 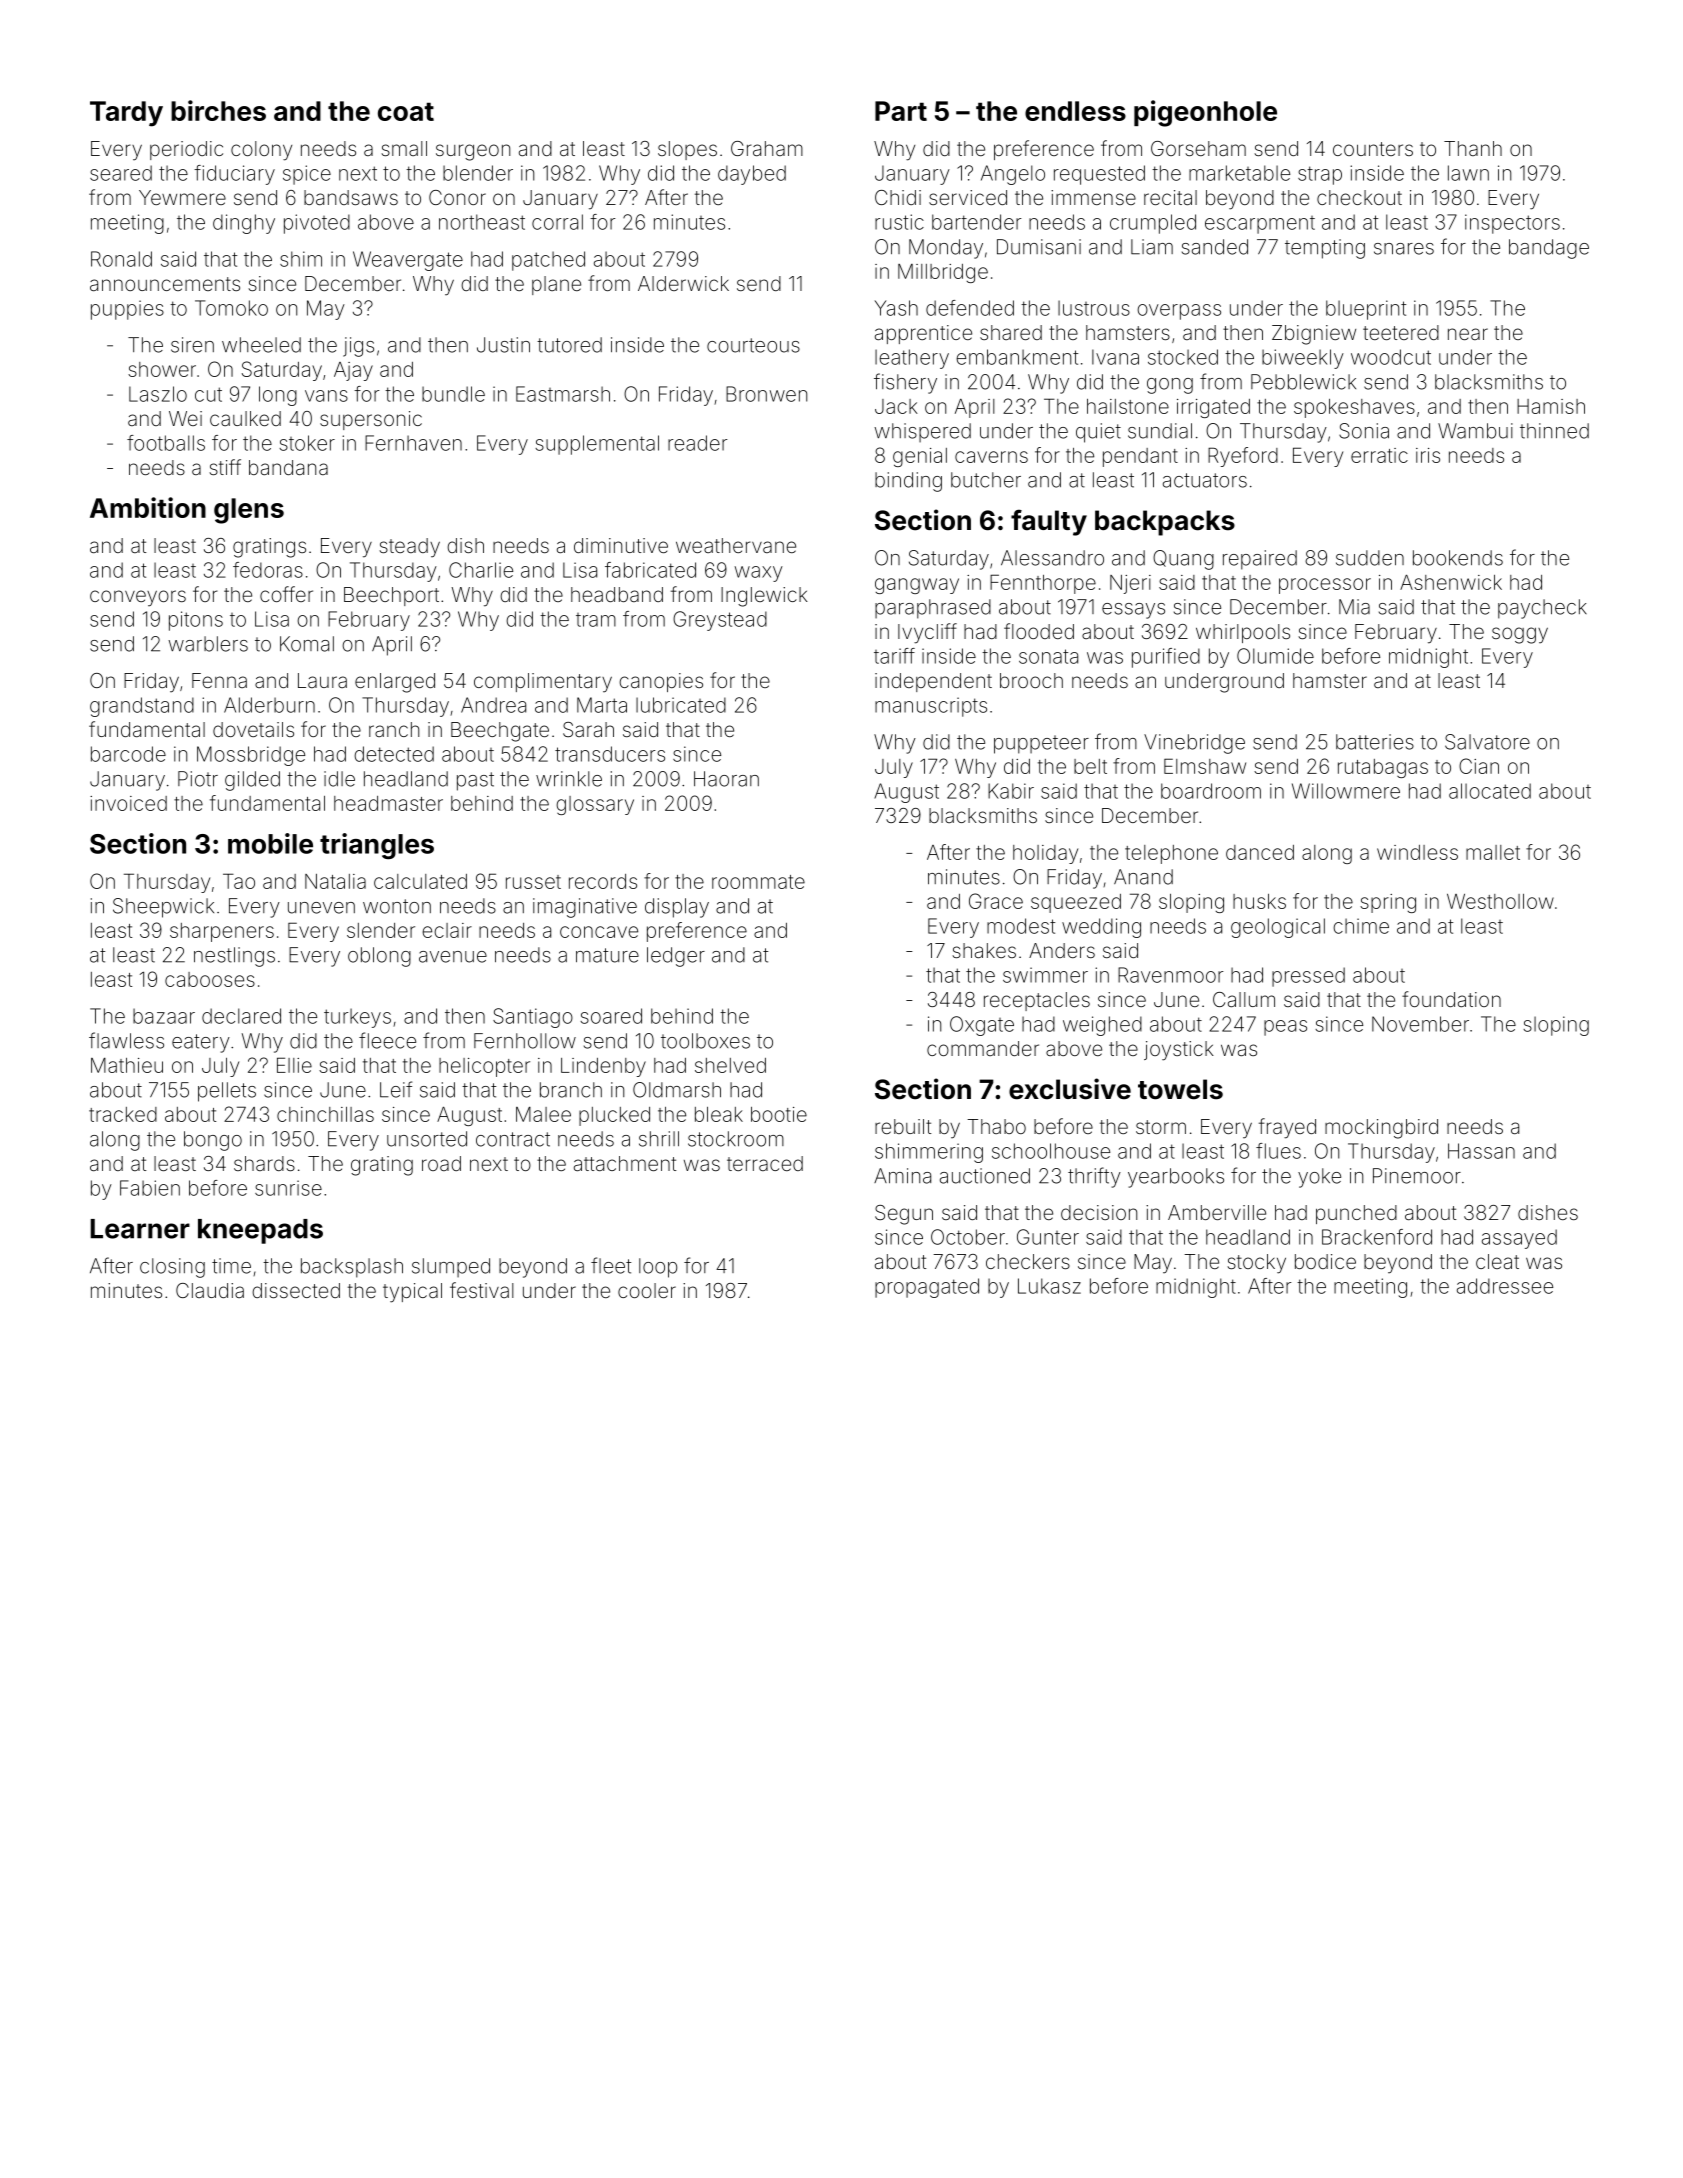 I want to click on headmaster, so click(x=388, y=803).
